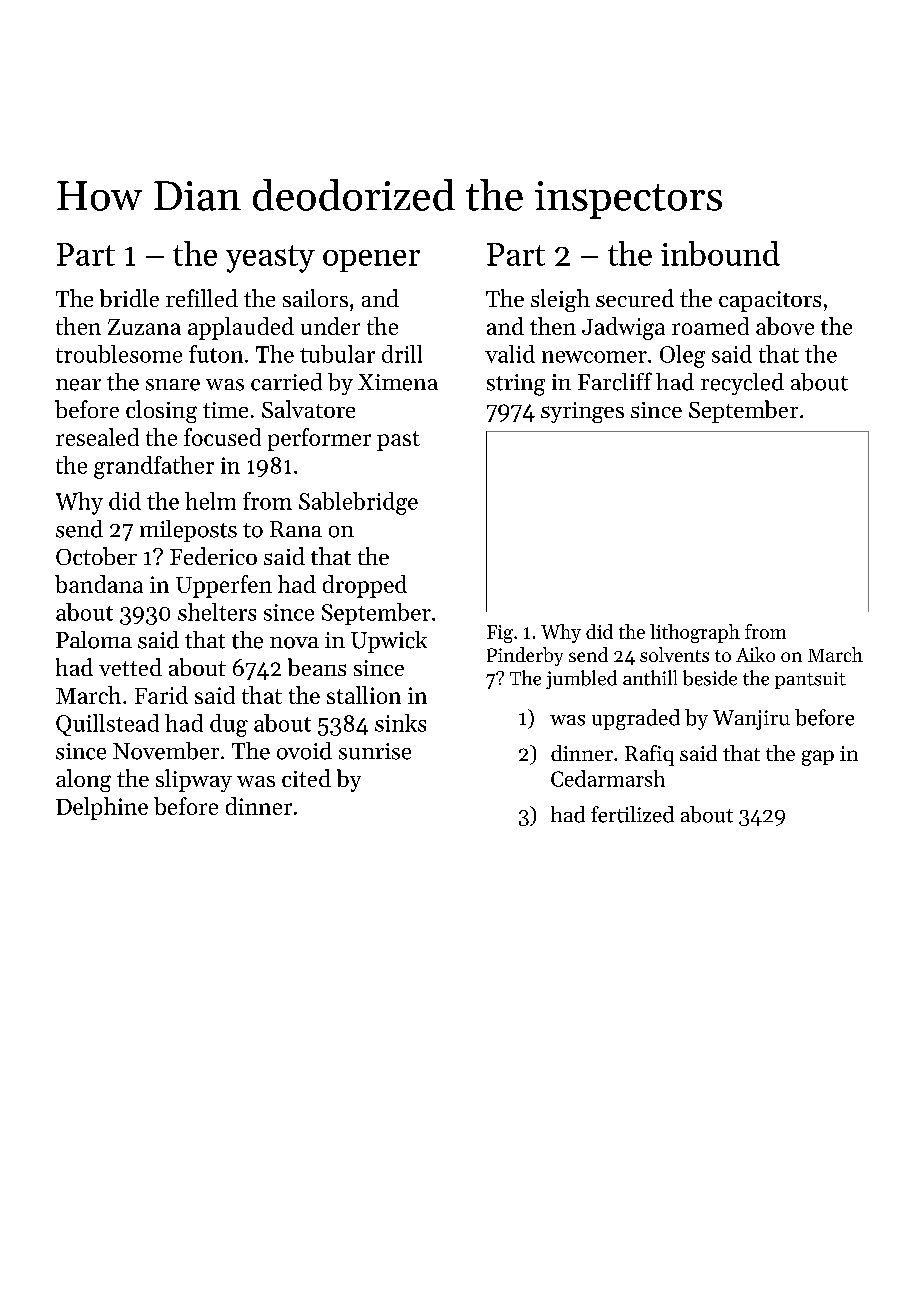 This document has height=1311, width=924. What do you see at coordinates (400, 723) in the document?
I see `sinks` at bounding box center [400, 723].
